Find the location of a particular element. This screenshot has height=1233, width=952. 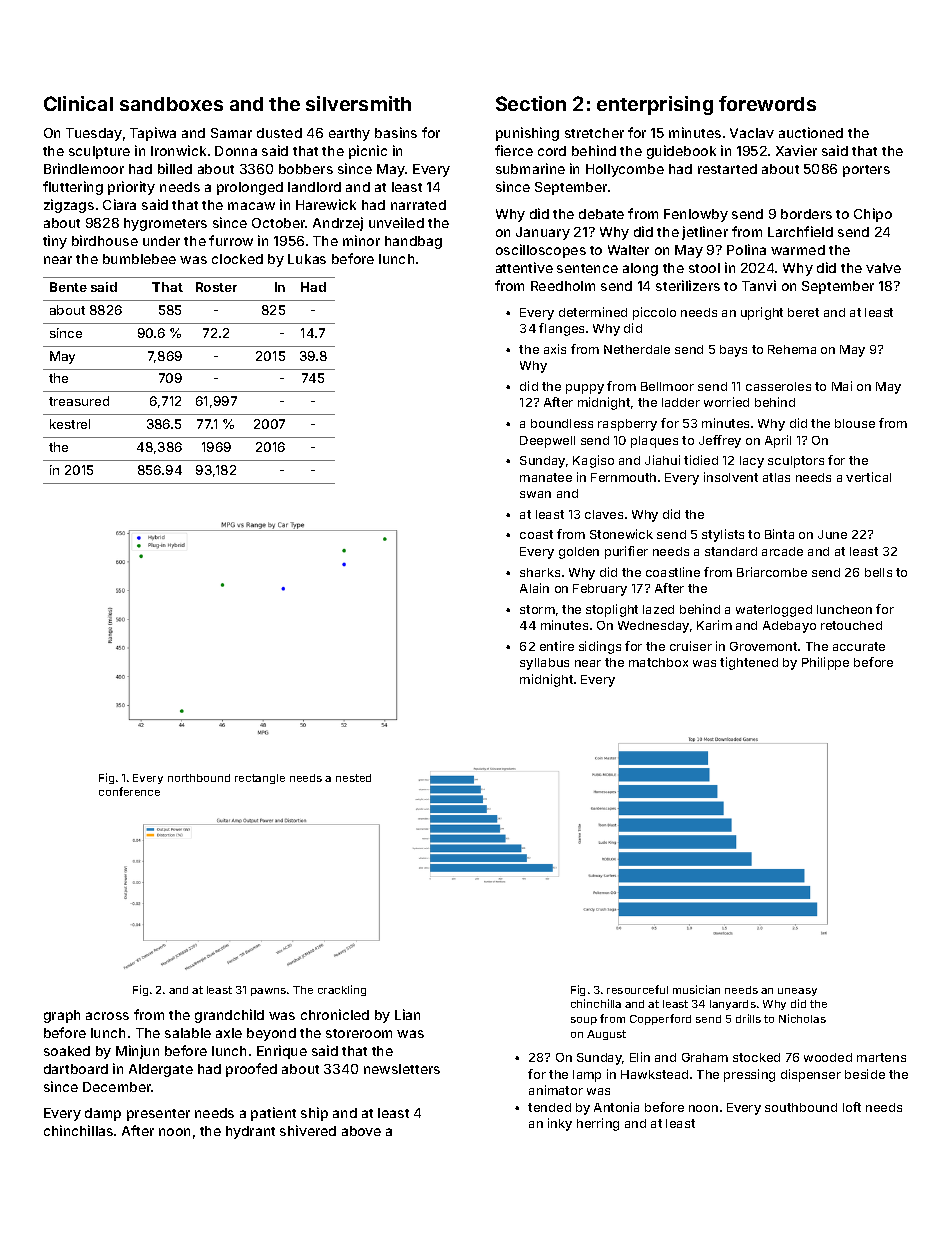

Chipo is located at coordinates (873, 215).
